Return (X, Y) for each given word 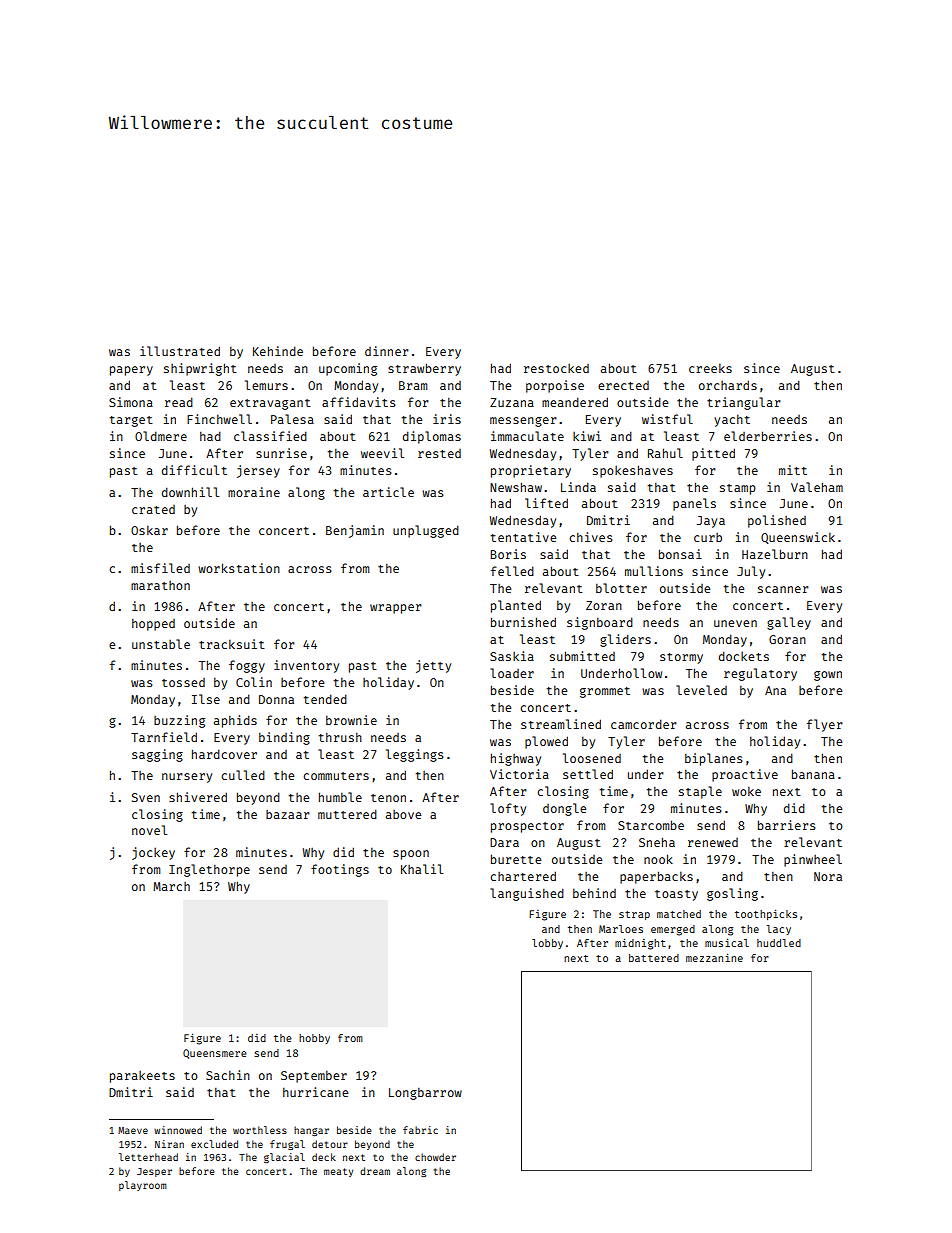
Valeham (817, 487)
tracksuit (232, 644)
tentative (523, 537)
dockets (744, 656)
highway (516, 759)
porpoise (555, 386)
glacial (284, 1158)
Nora (828, 876)
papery (131, 371)
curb (708, 537)
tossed (183, 682)
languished (527, 894)
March (171, 886)
